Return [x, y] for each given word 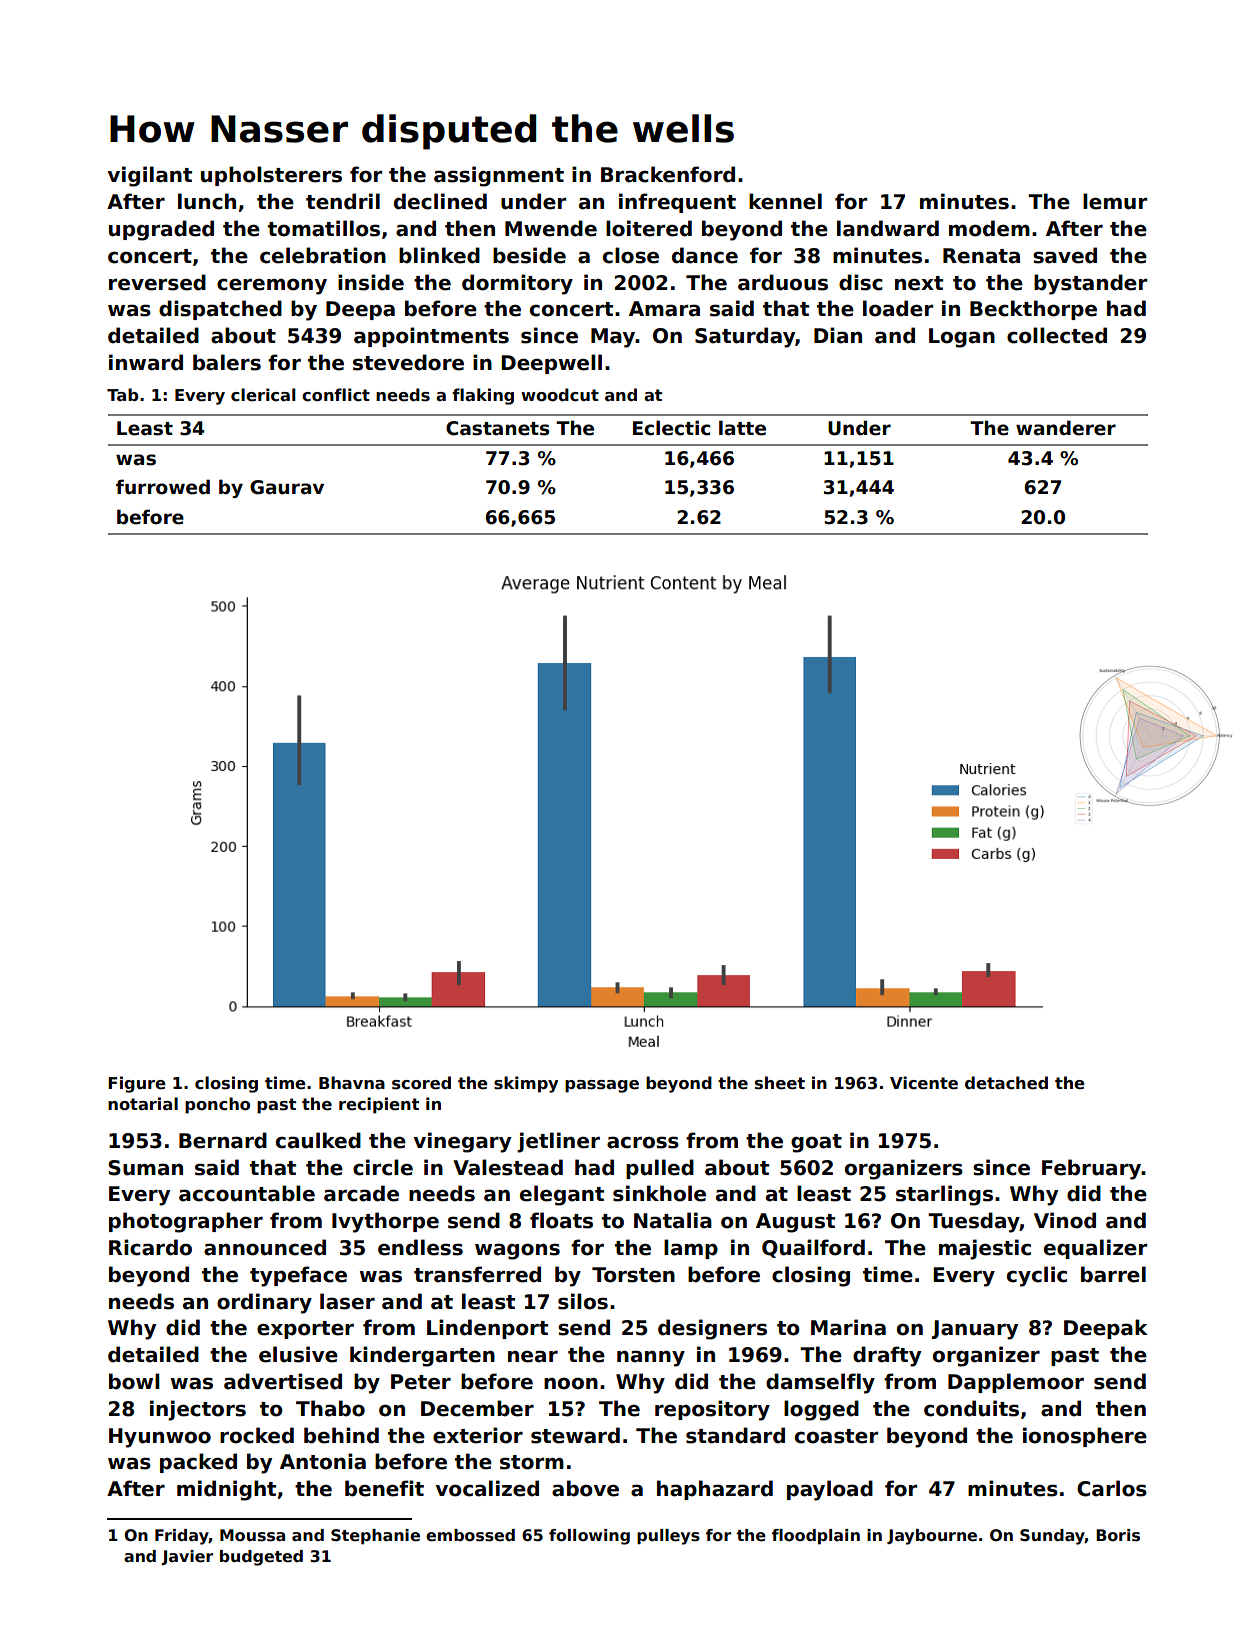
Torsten [633, 1275]
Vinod [1065, 1220]
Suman [145, 1168]
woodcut [560, 395]
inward [146, 362]
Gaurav [287, 487]
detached [1006, 1083]
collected [1057, 335]
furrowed [163, 487]
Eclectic [671, 428]
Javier [187, 1557]
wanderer [1066, 428]
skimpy [526, 1084]
